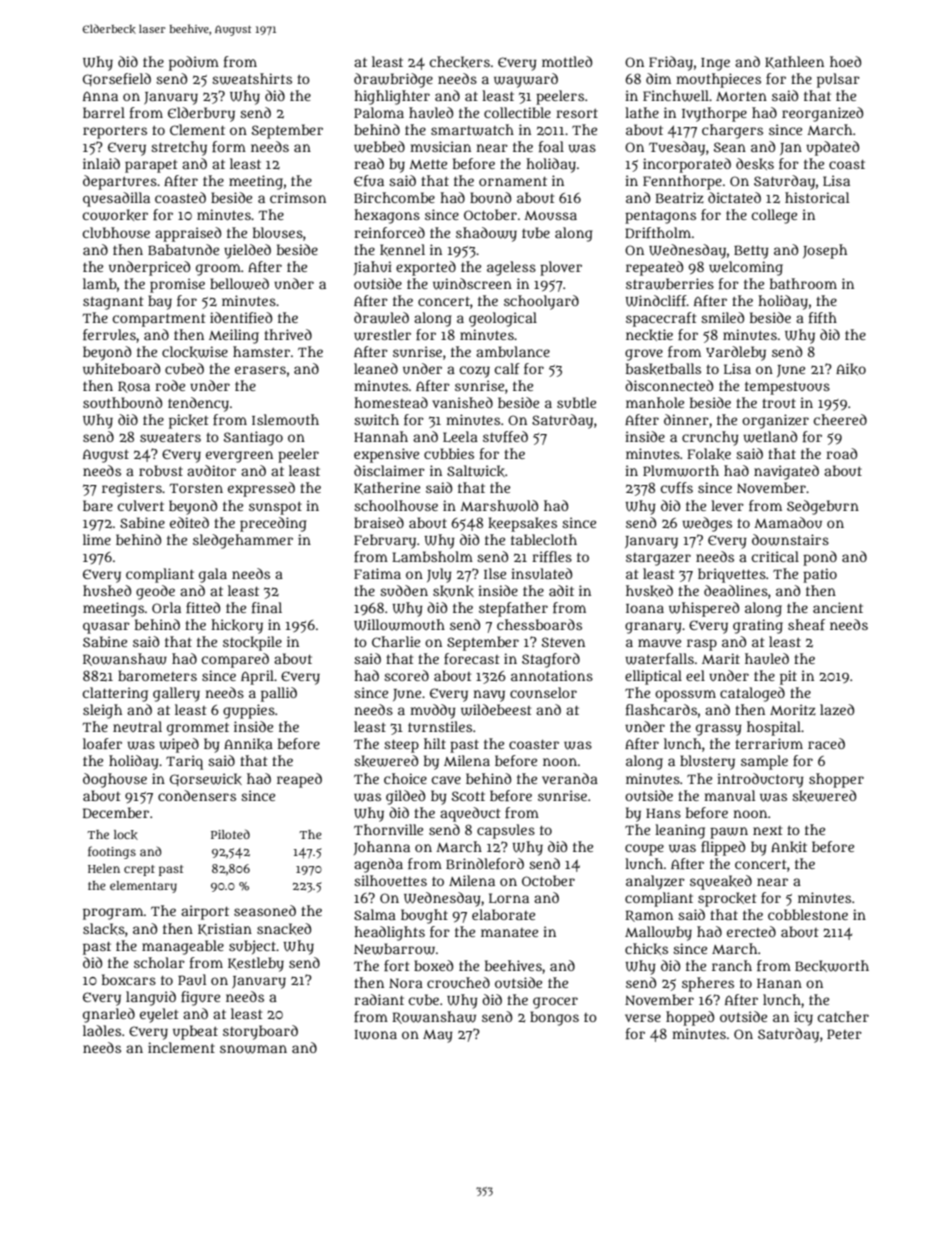 This document has width=952, height=1233. I want to click on checkers, so click(460, 62).
